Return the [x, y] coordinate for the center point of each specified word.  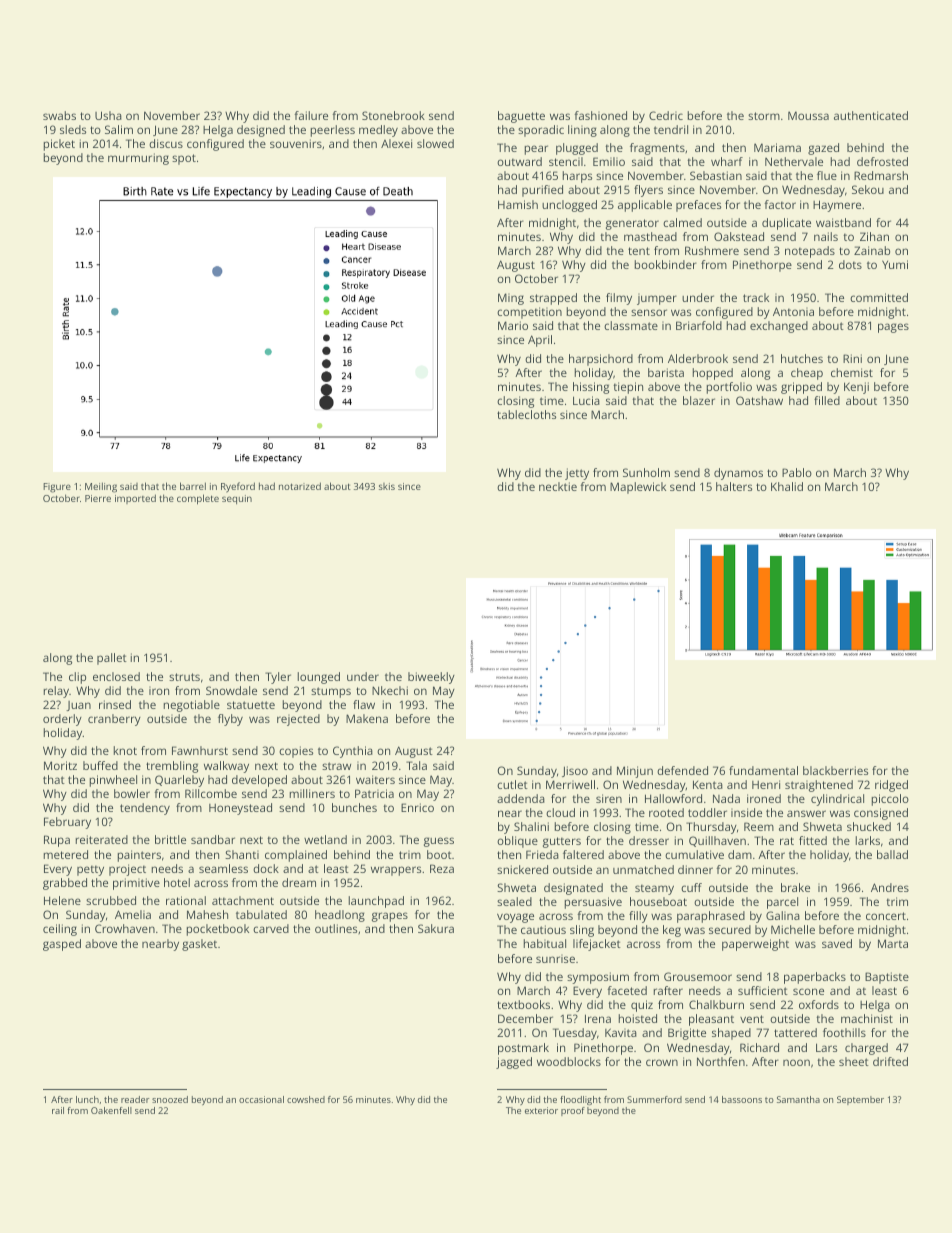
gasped [62, 945]
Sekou [868, 189]
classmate [631, 325]
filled [827, 400]
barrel [193, 486]
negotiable [191, 706]
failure [311, 115]
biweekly [431, 678]
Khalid [787, 486]
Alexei [396, 143]
